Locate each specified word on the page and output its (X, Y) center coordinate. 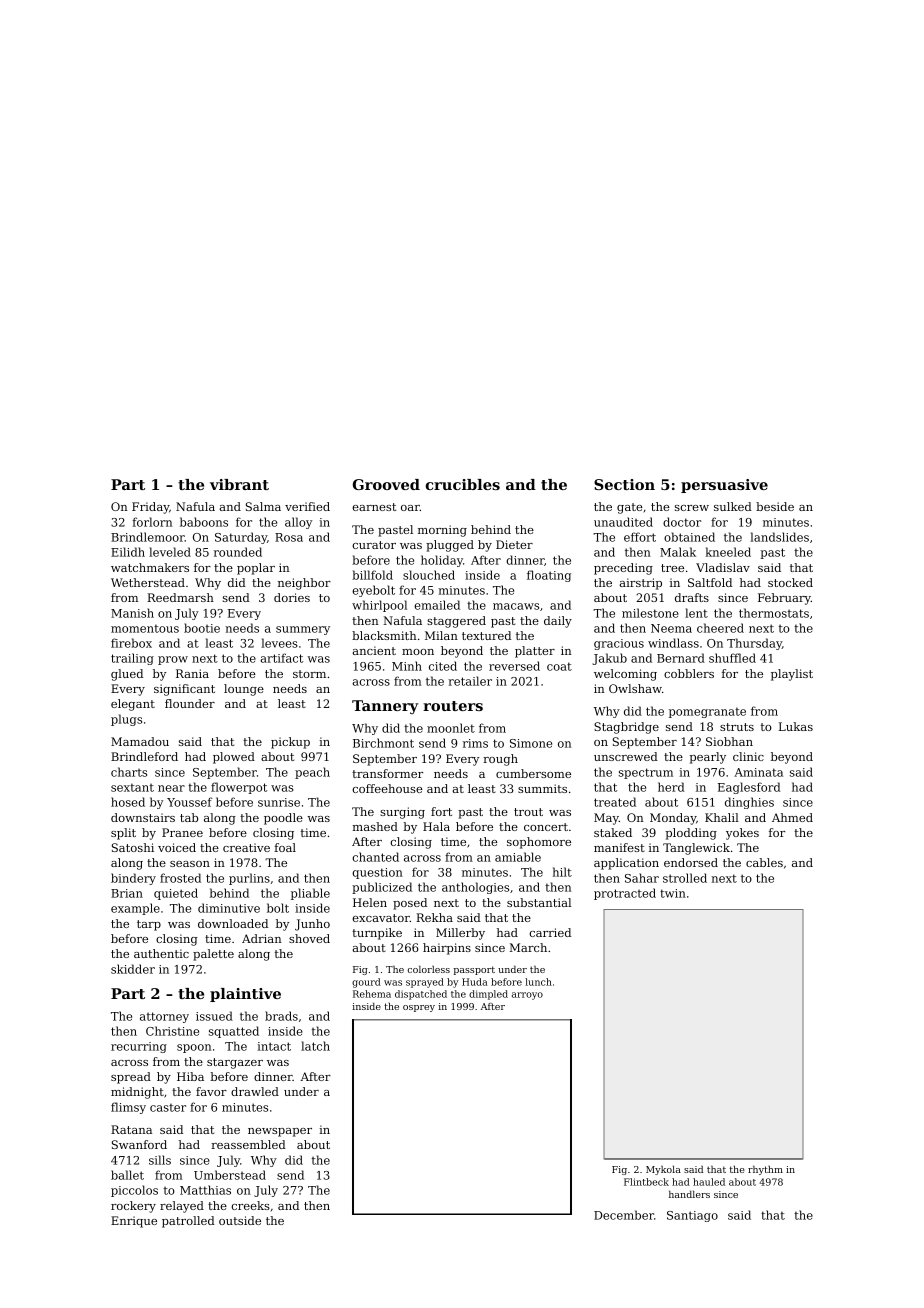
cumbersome (533, 773)
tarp (149, 925)
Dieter (514, 544)
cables (764, 862)
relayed (182, 1207)
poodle (283, 819)
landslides (779, 537)
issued (214, 1016)
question (377, 873)
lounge (244, 690)
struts (737, 727)
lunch (538, 982)
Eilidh (128, 552)
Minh (407, 666)
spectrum (646, 773)
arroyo (527, 996)
